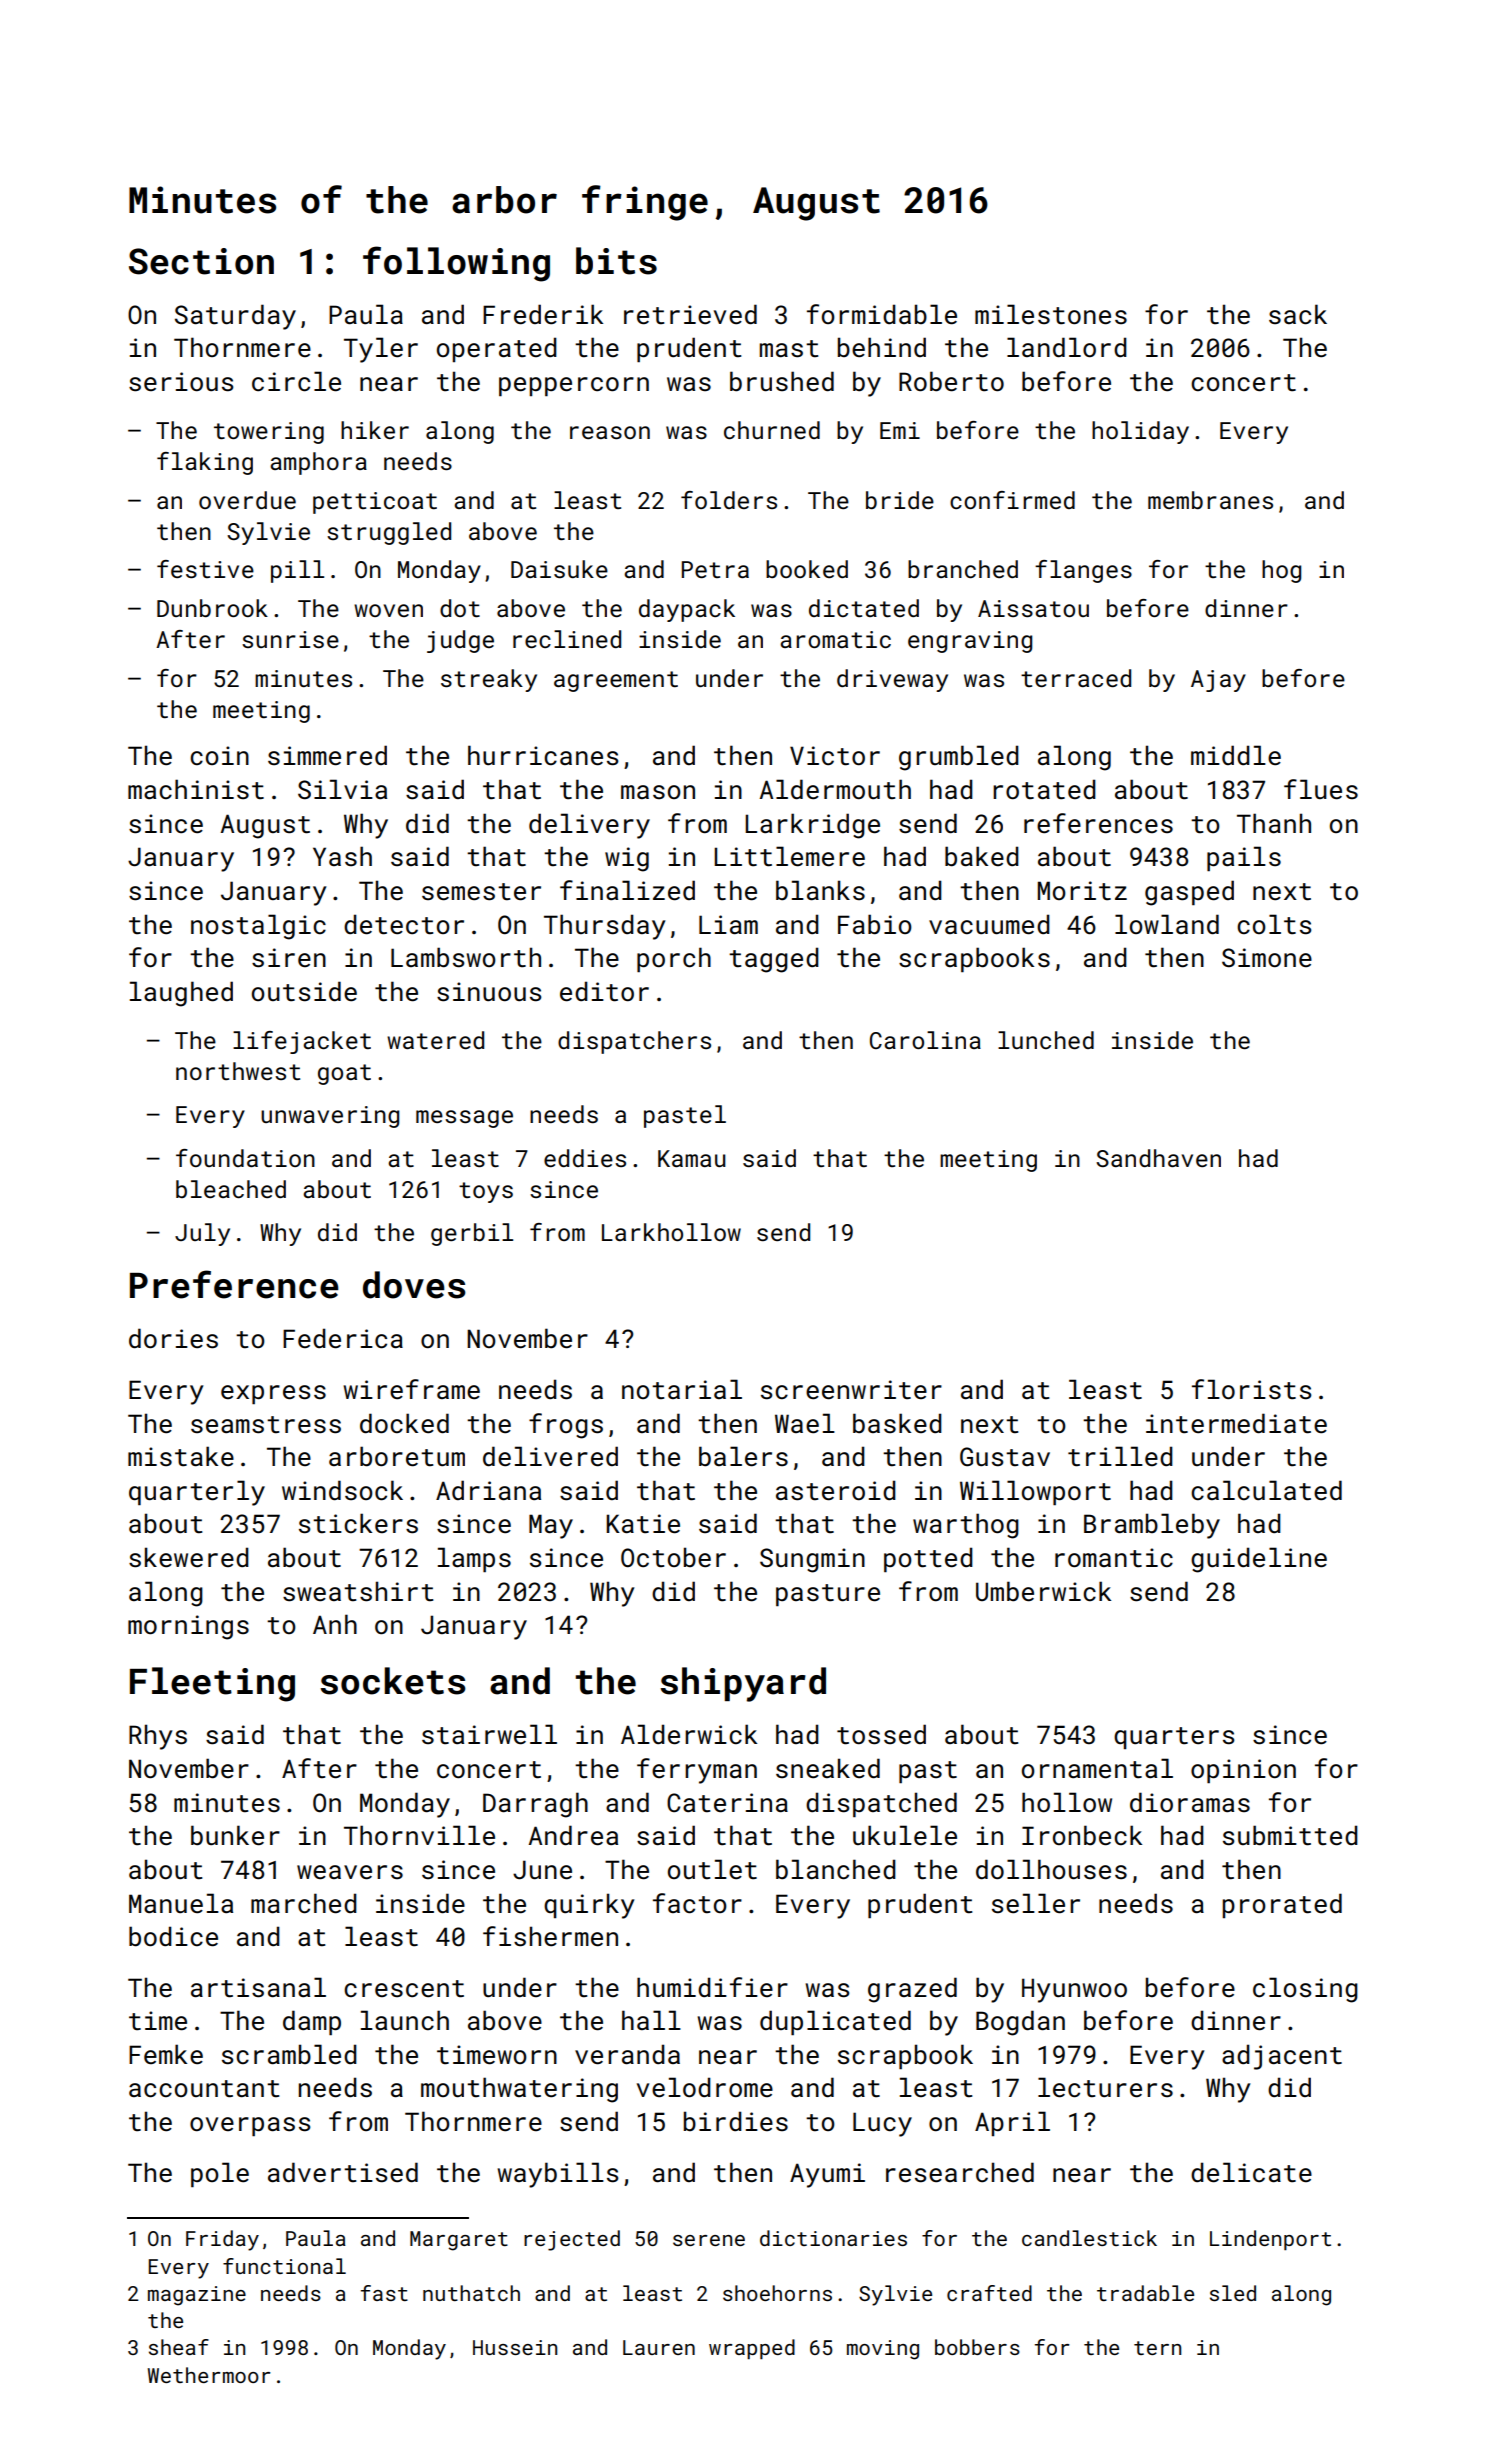 The height and width of the image is (2464, 1496). What do you see at coordinates (774, 960) in the image?
I see `tagged` at bounding box center [774, 960].
